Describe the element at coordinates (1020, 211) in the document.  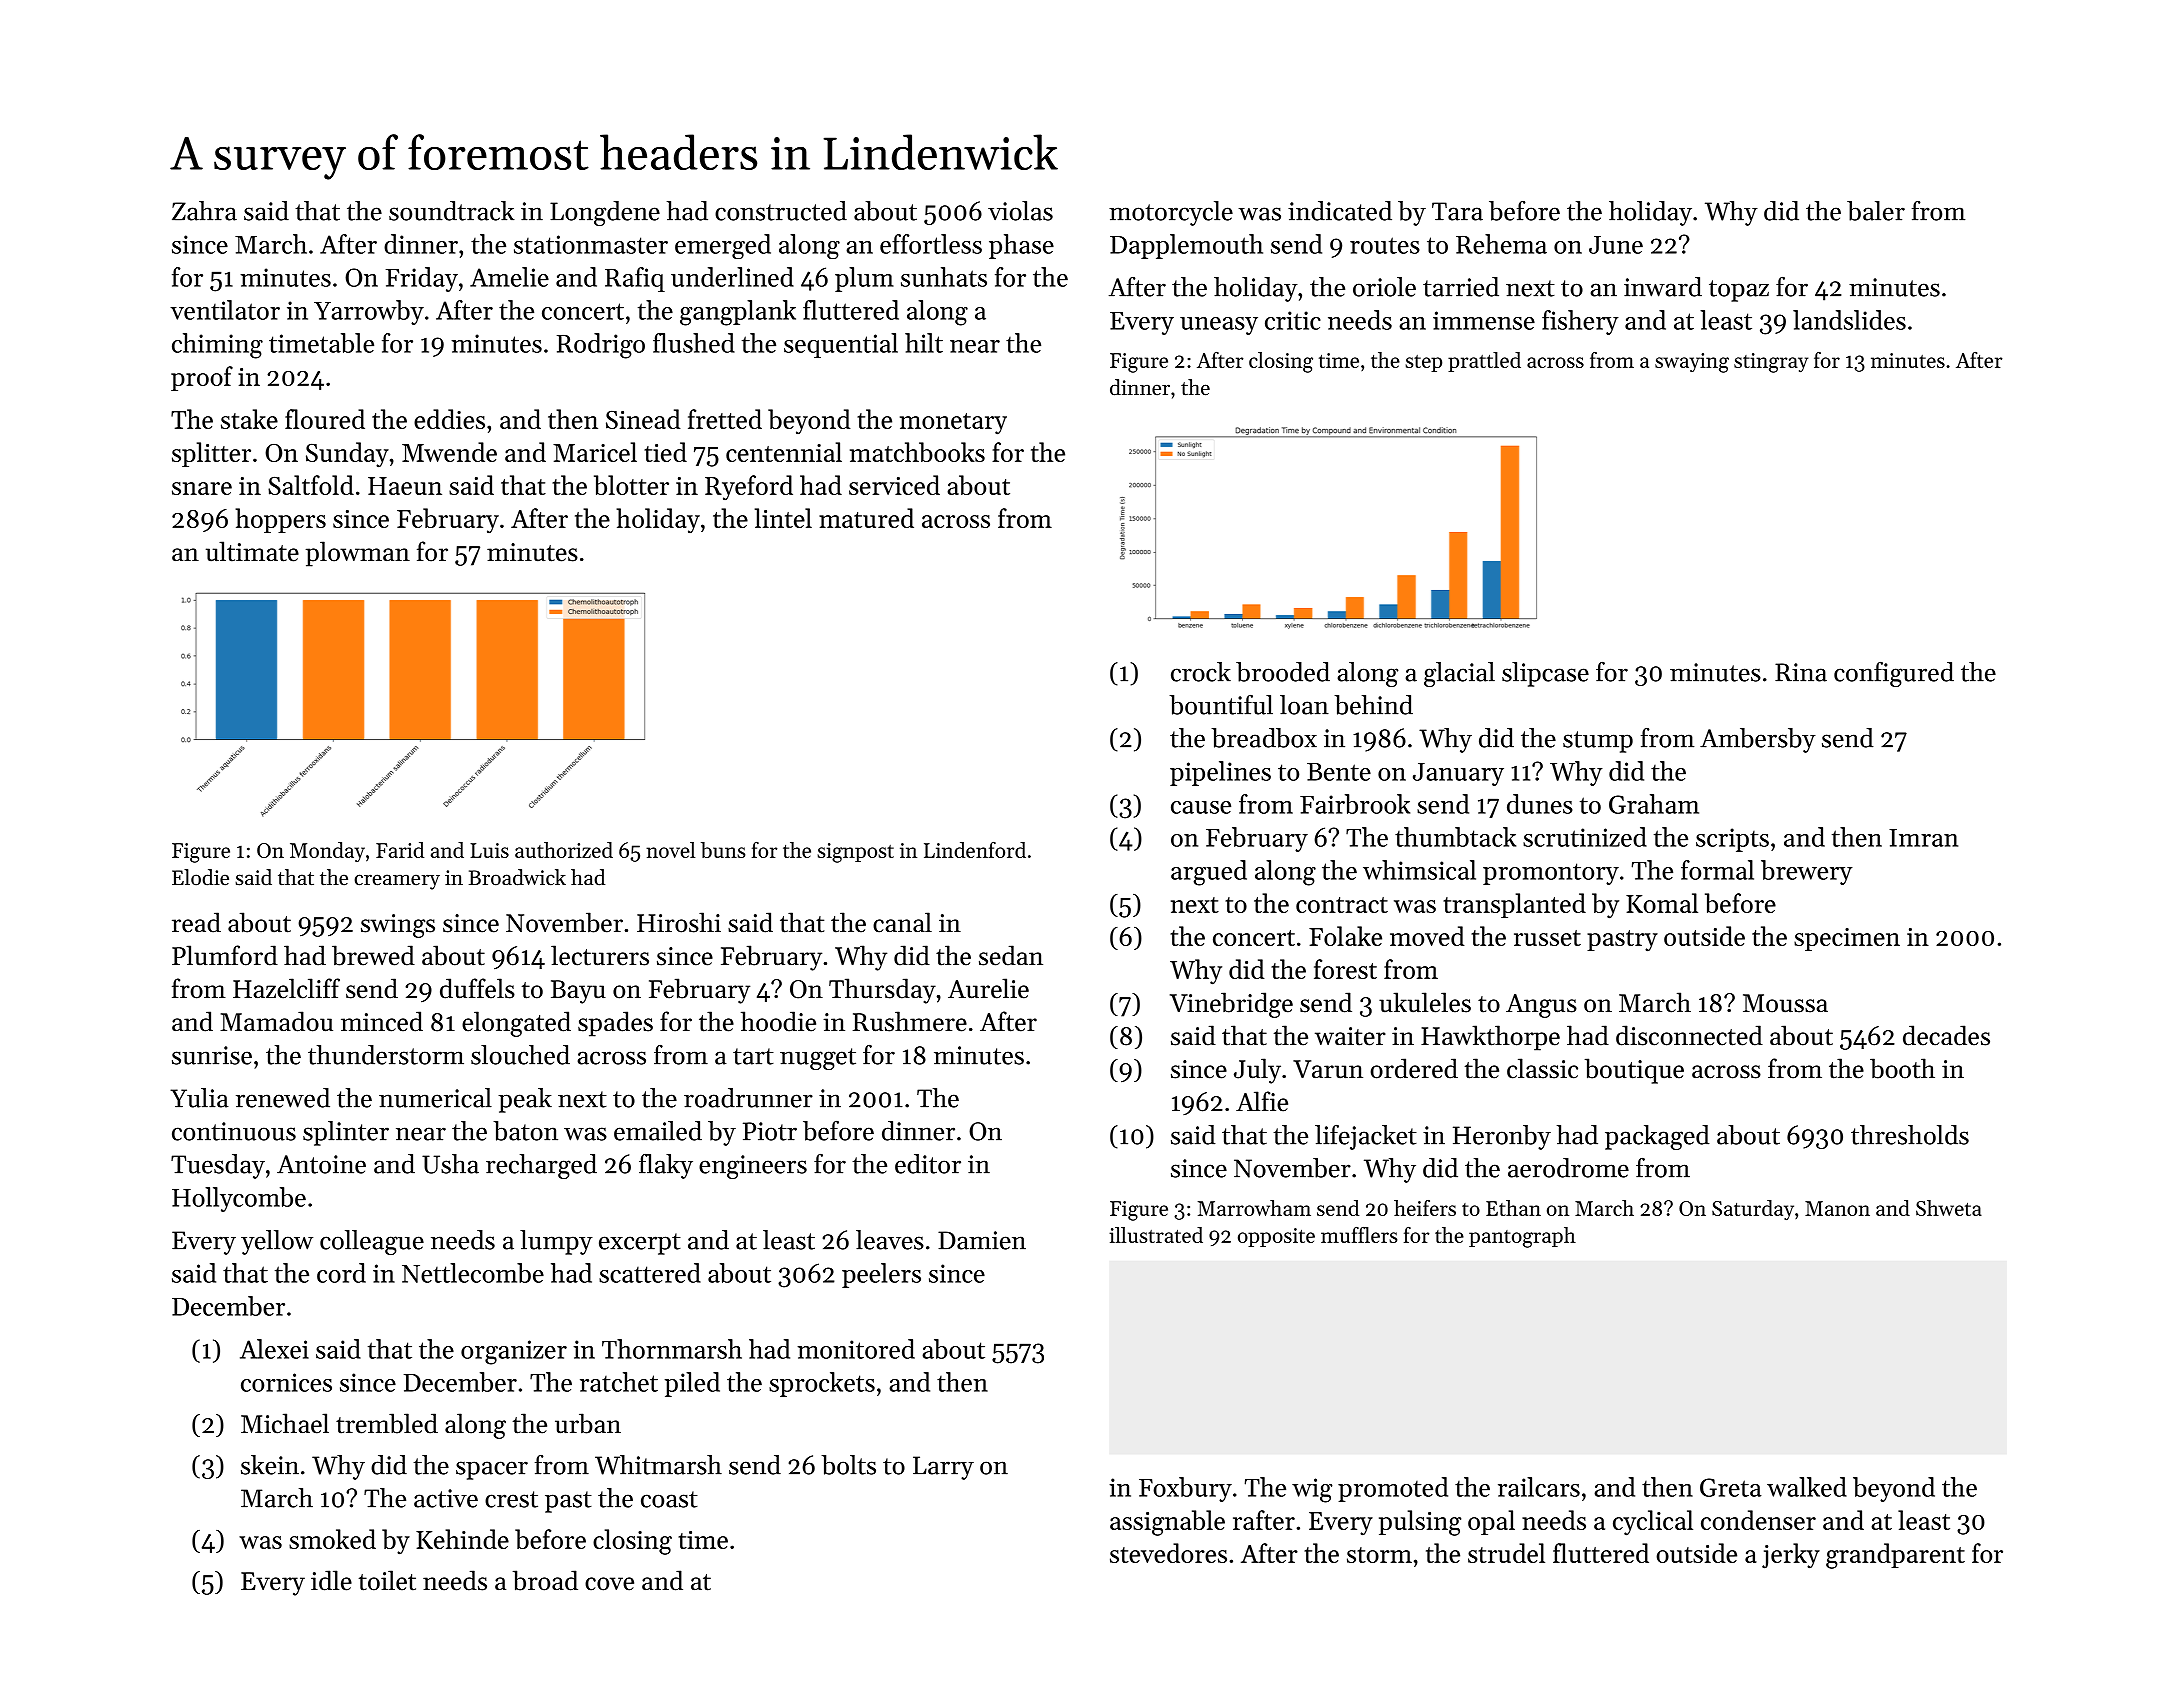
I see `violas` at that location.
